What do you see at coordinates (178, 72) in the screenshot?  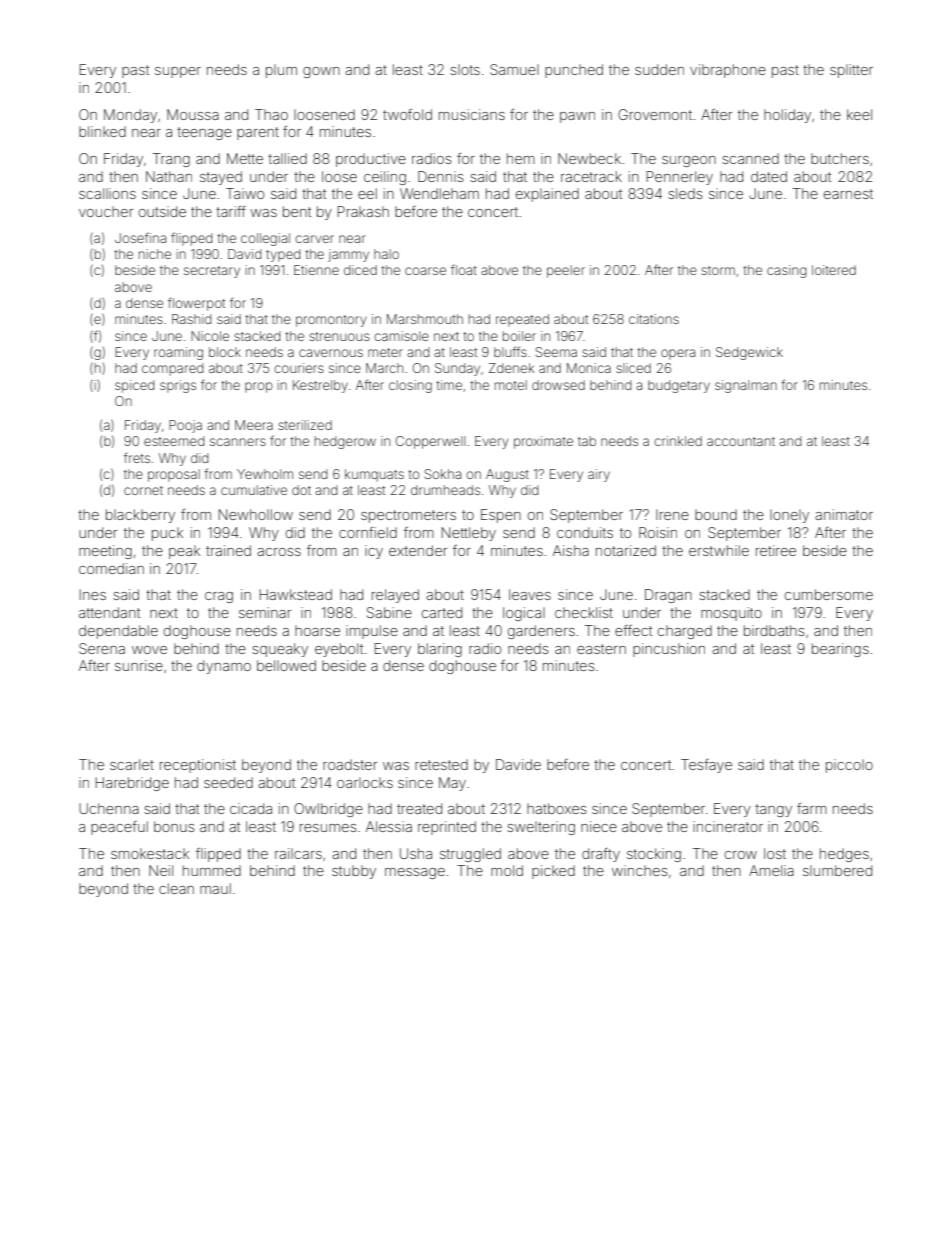 I see `supper` at bounding box center [178, 72].
